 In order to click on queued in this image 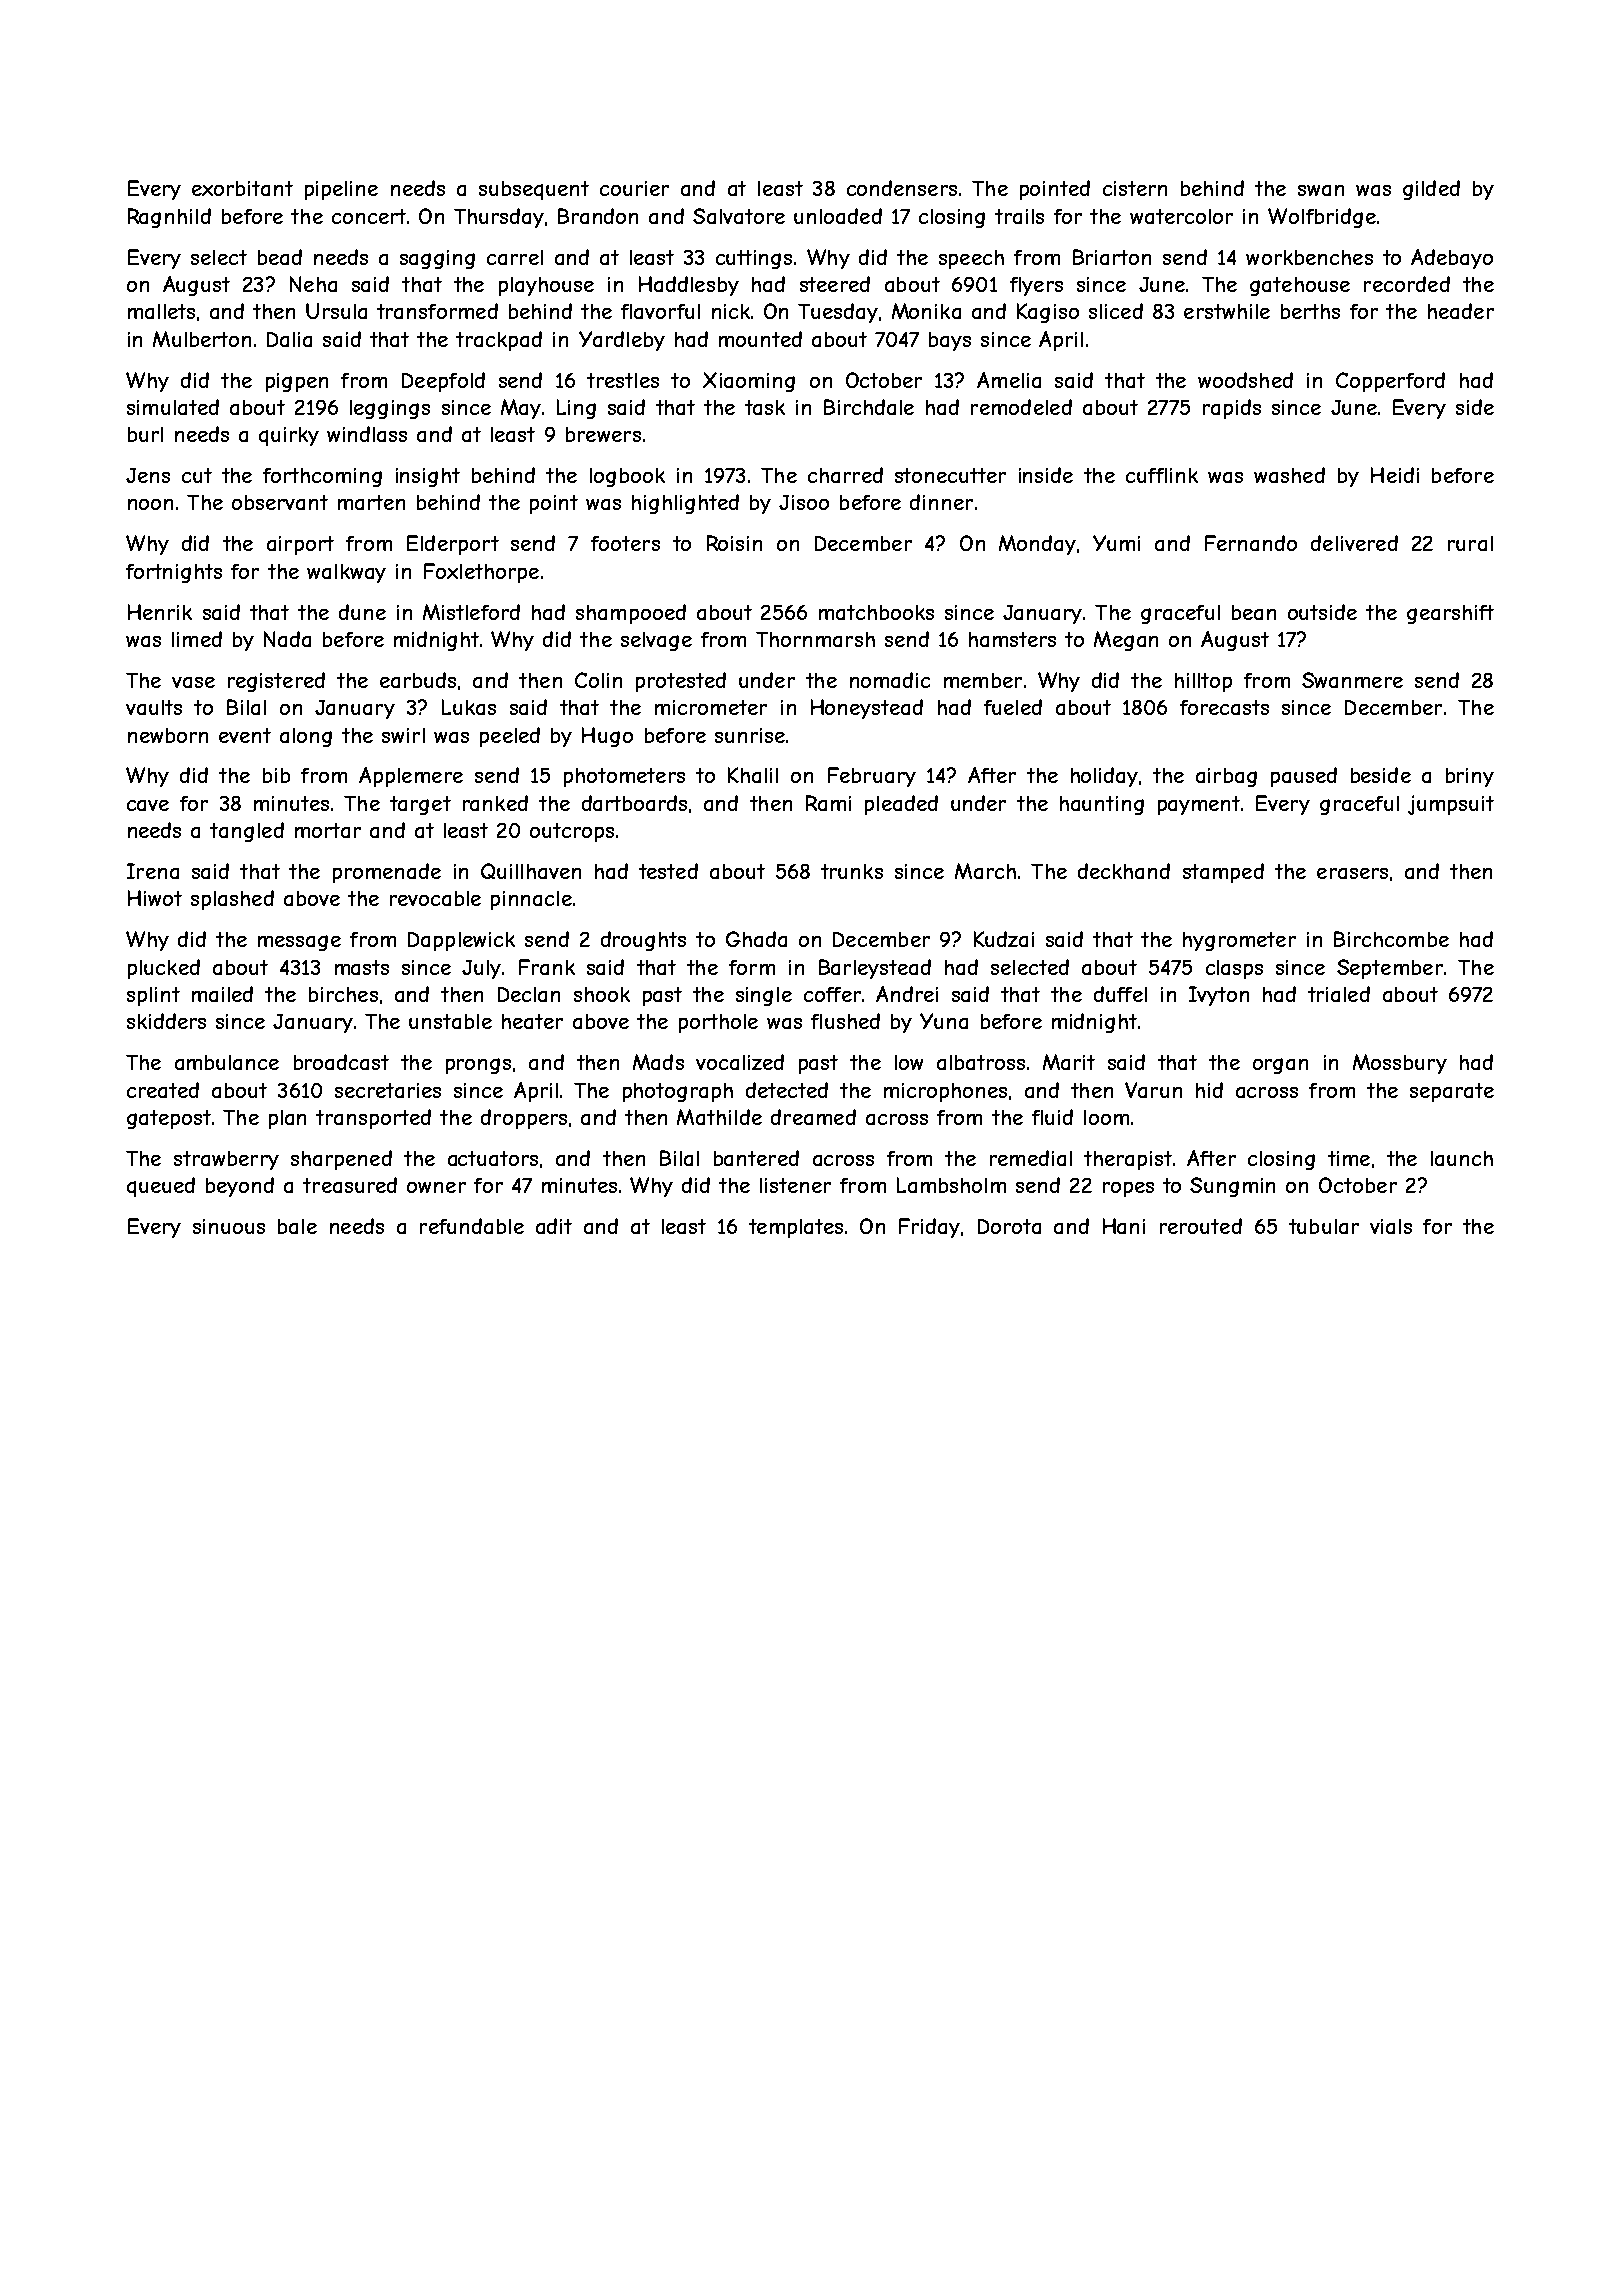, I will do `click(161, 1187)`.
